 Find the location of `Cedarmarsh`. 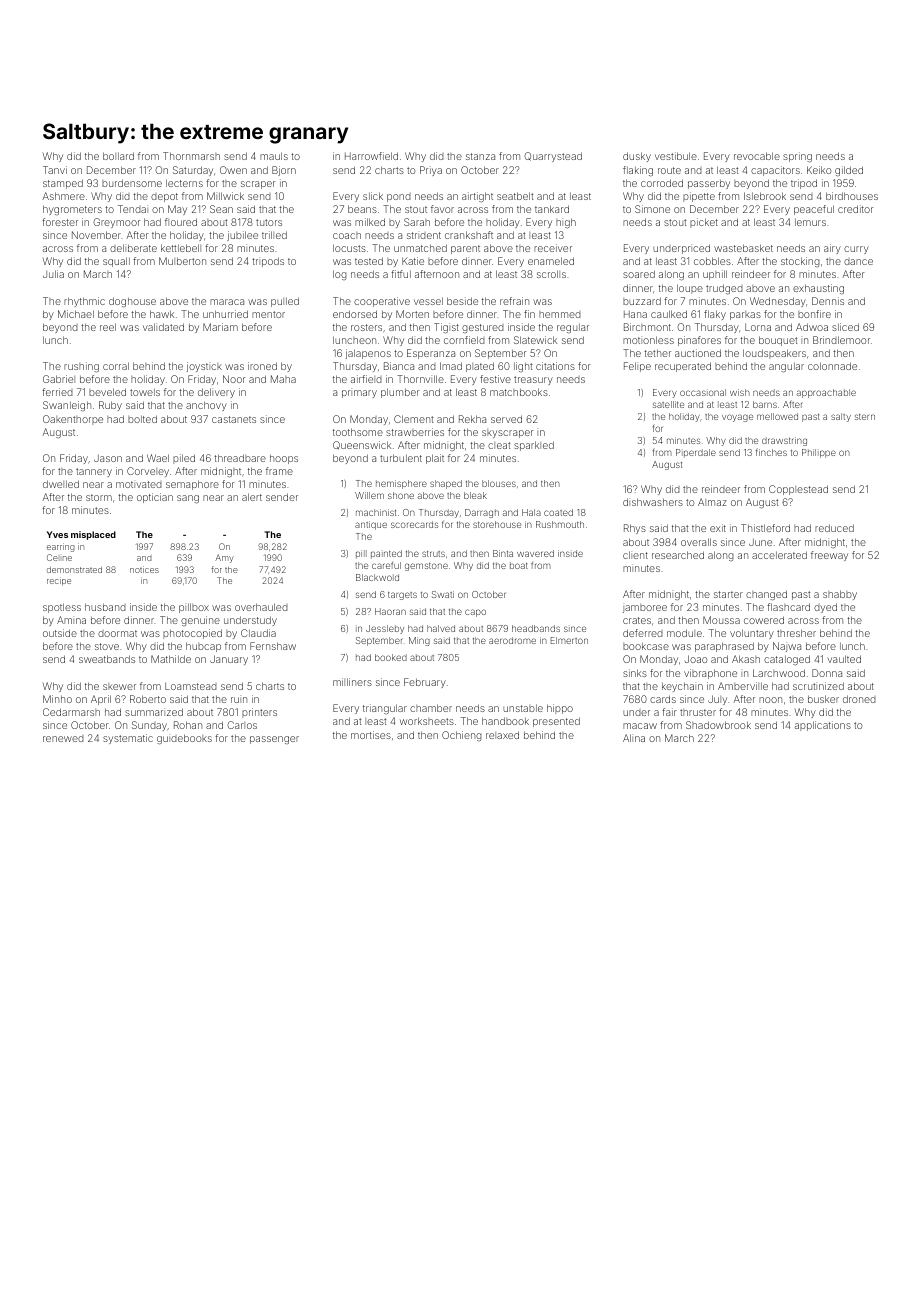

Cedarmarsh is located at coordinates (71, 712).
